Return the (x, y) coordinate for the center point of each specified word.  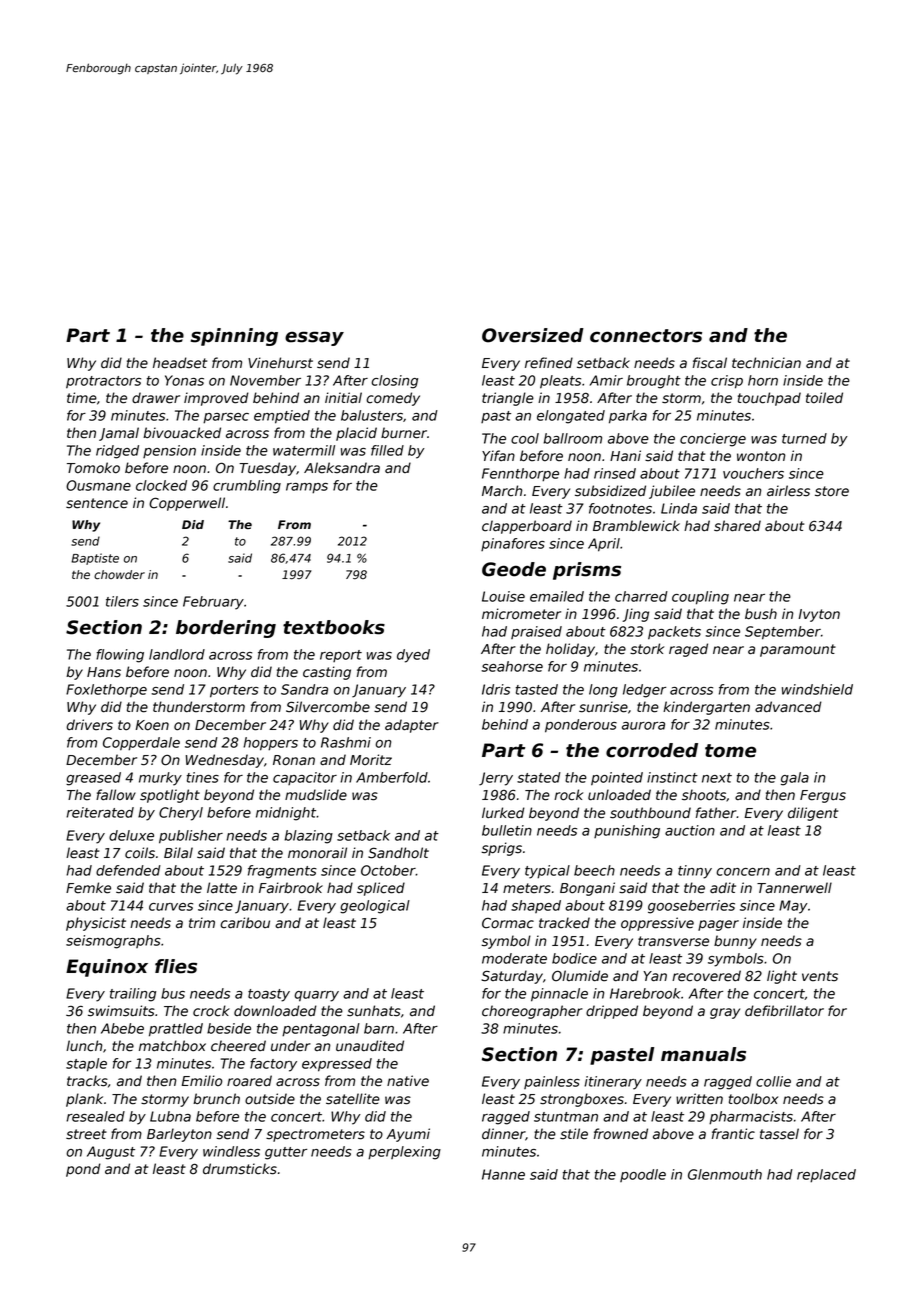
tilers (122, 601)
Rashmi (346, 742)
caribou (245, 923)
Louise (503, 596)
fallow (116, 795)
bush (761, 614)
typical (547, 872)
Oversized (533, 335)
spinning (234, 337)
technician (766, 363)
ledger (644, 691)
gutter (286, 1153)
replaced (826, 1176)
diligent (813, 814)
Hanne (503, 1174)
